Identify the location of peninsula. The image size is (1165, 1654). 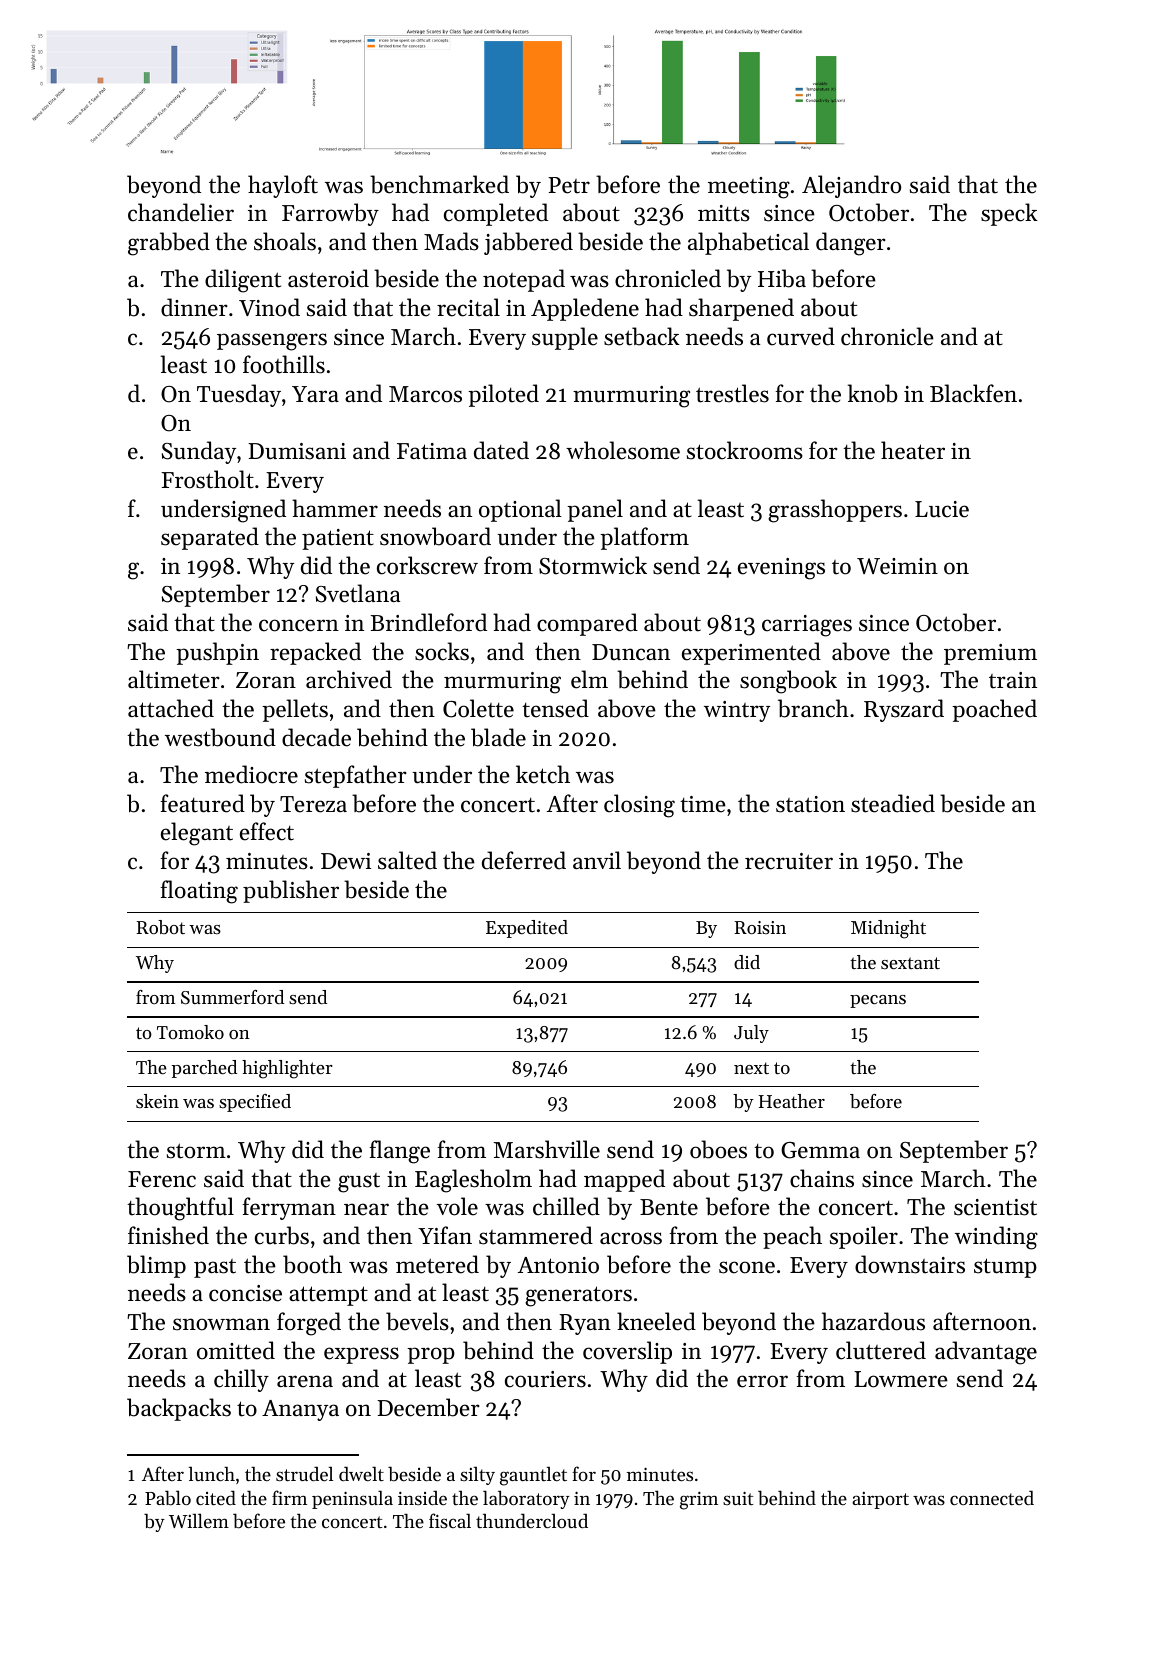
(352, 1499).
